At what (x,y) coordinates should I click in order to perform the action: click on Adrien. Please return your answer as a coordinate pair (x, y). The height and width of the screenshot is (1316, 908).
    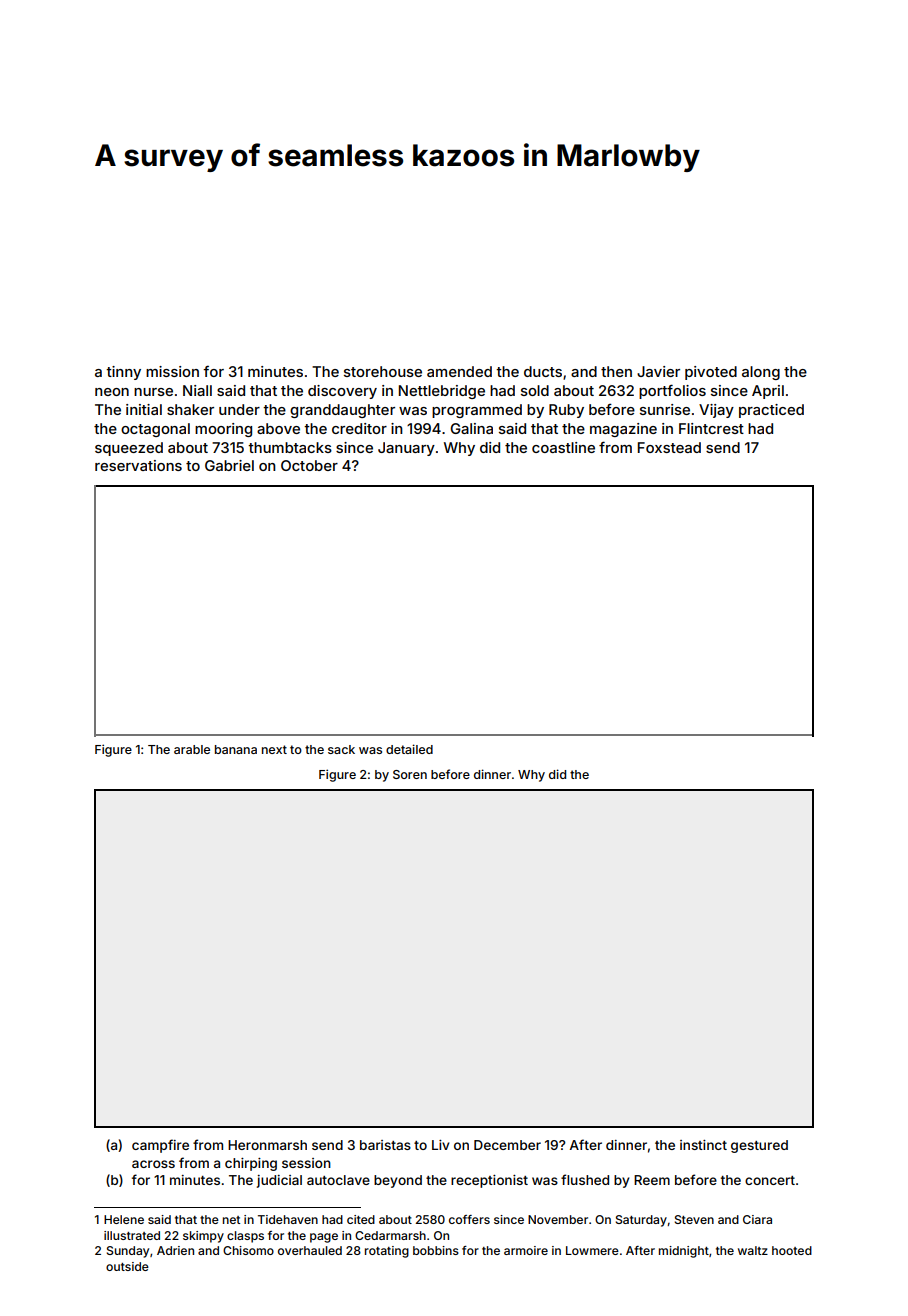
    Looking at the image, I should click on (175, 1250).
